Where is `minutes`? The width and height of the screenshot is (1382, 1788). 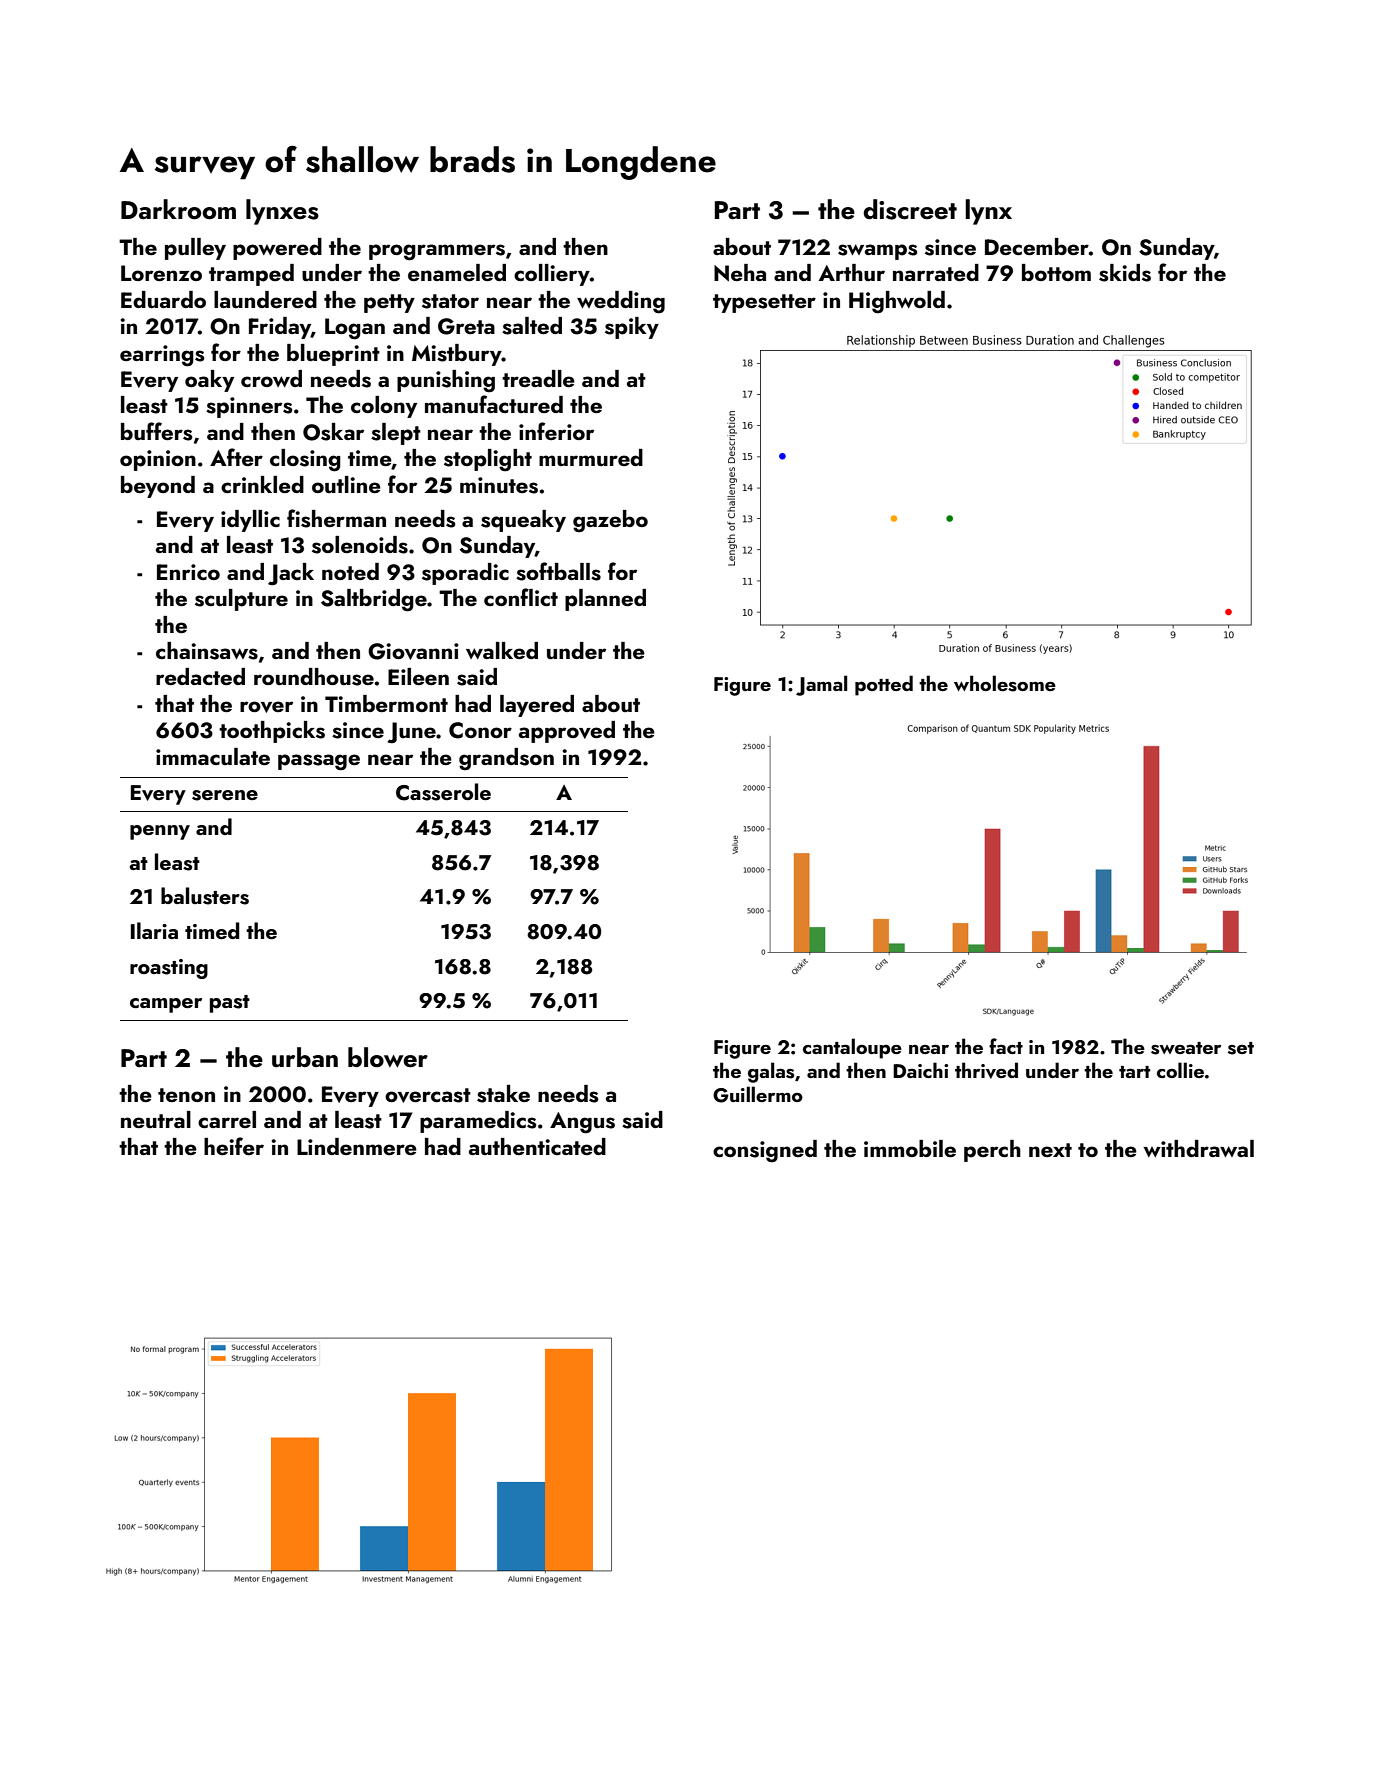
minutes is located at coordinates (499, 485).
